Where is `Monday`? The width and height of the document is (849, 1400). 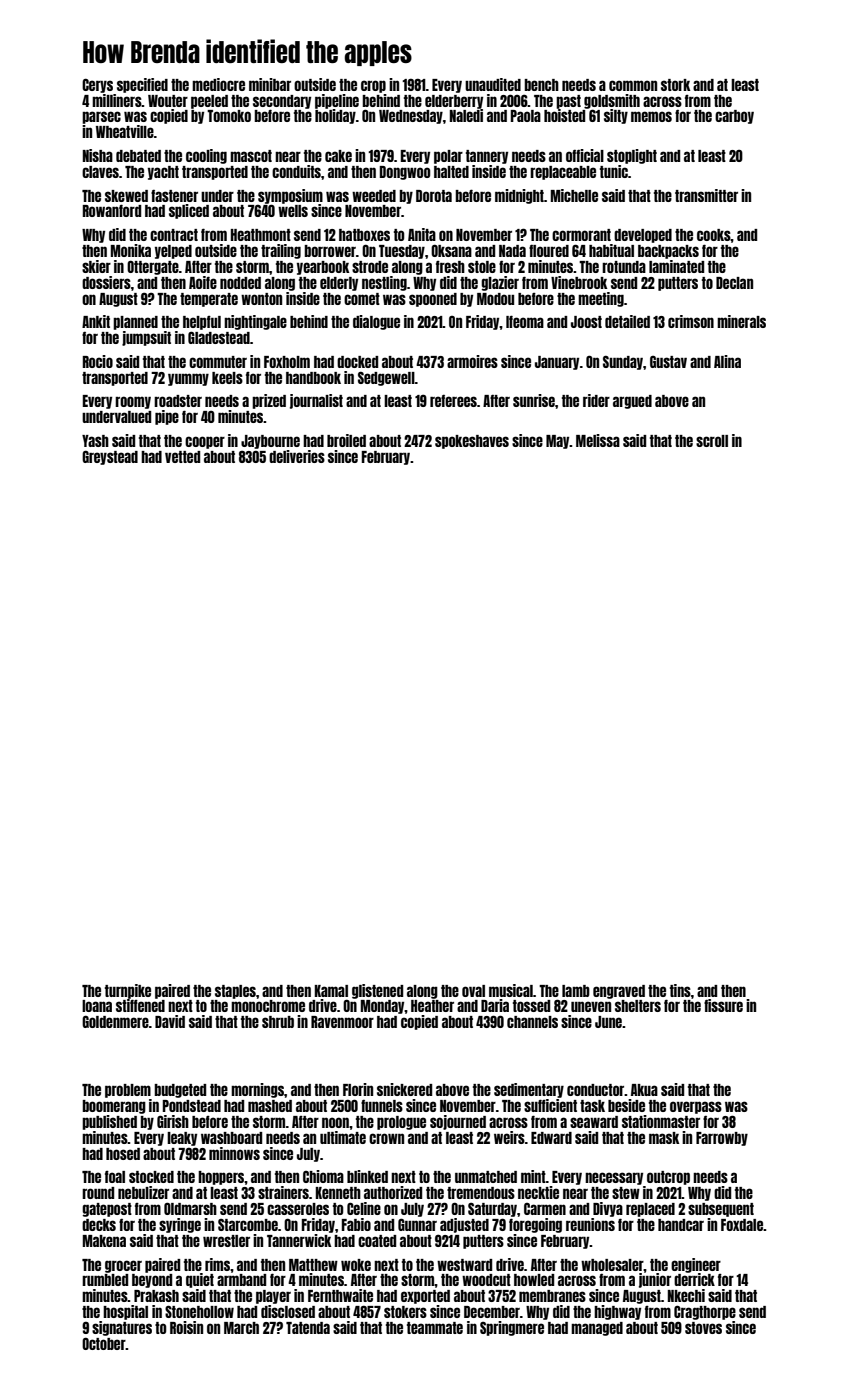 Monday is located at coordinates (383, 1007).
